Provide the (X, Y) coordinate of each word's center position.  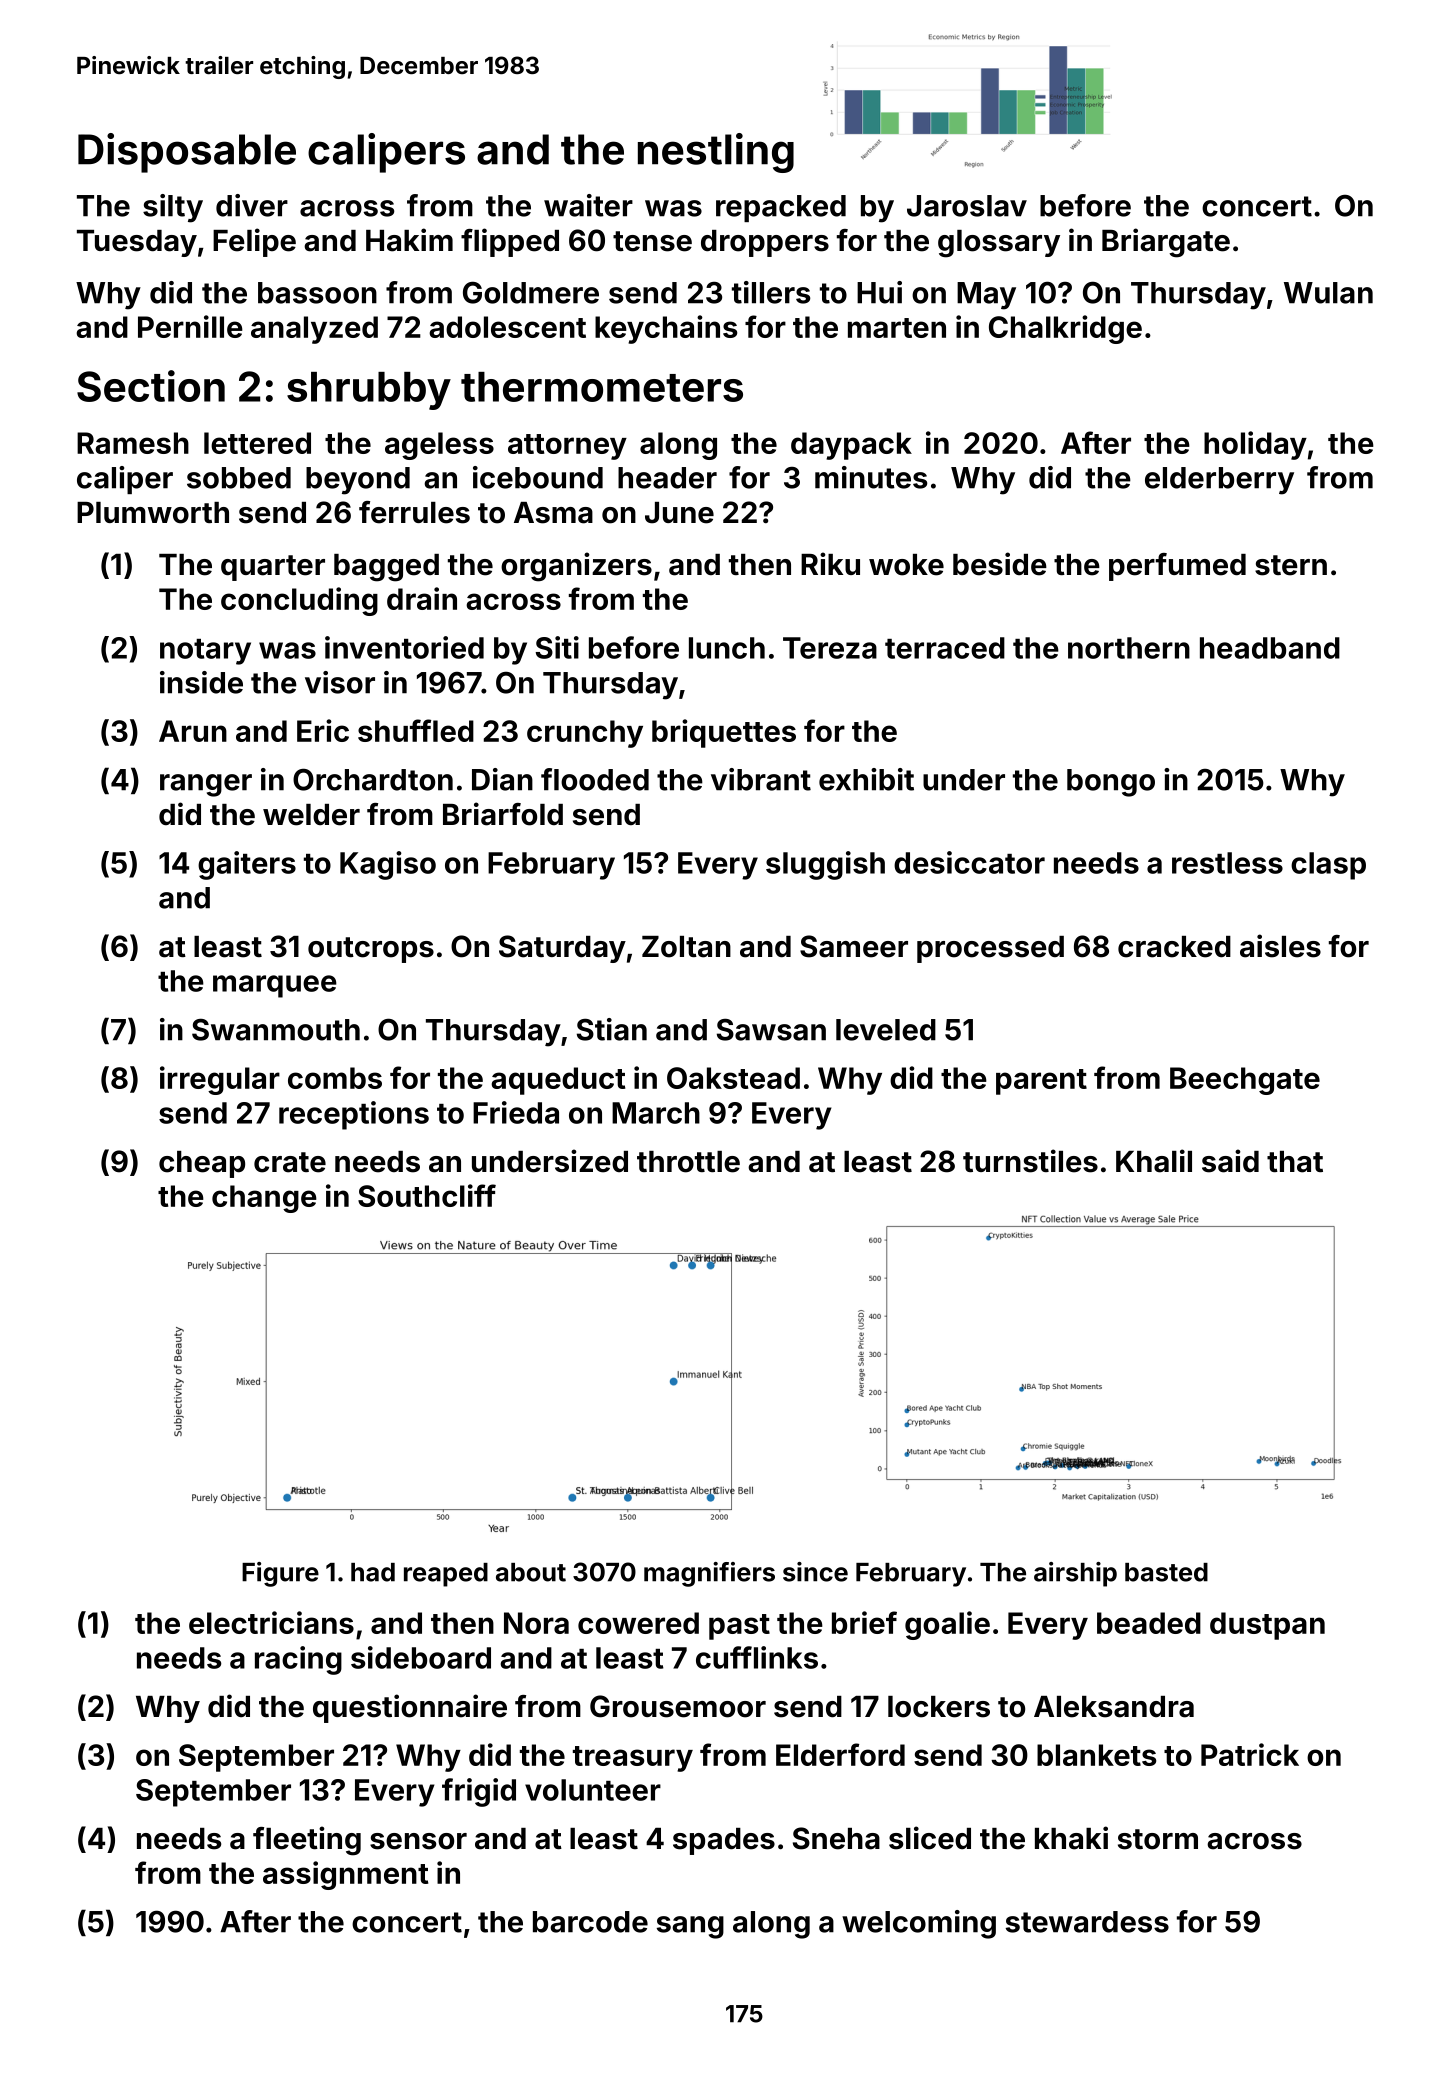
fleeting (307, 1841)
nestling (716, 153)
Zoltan (686, 947)
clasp (1328, 866)
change (264, 1199)
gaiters (247, 865)
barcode (590, 1922)
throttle (688, 1162)
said (1230, 1161)
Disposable (187, 153)
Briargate (1166, 243)
